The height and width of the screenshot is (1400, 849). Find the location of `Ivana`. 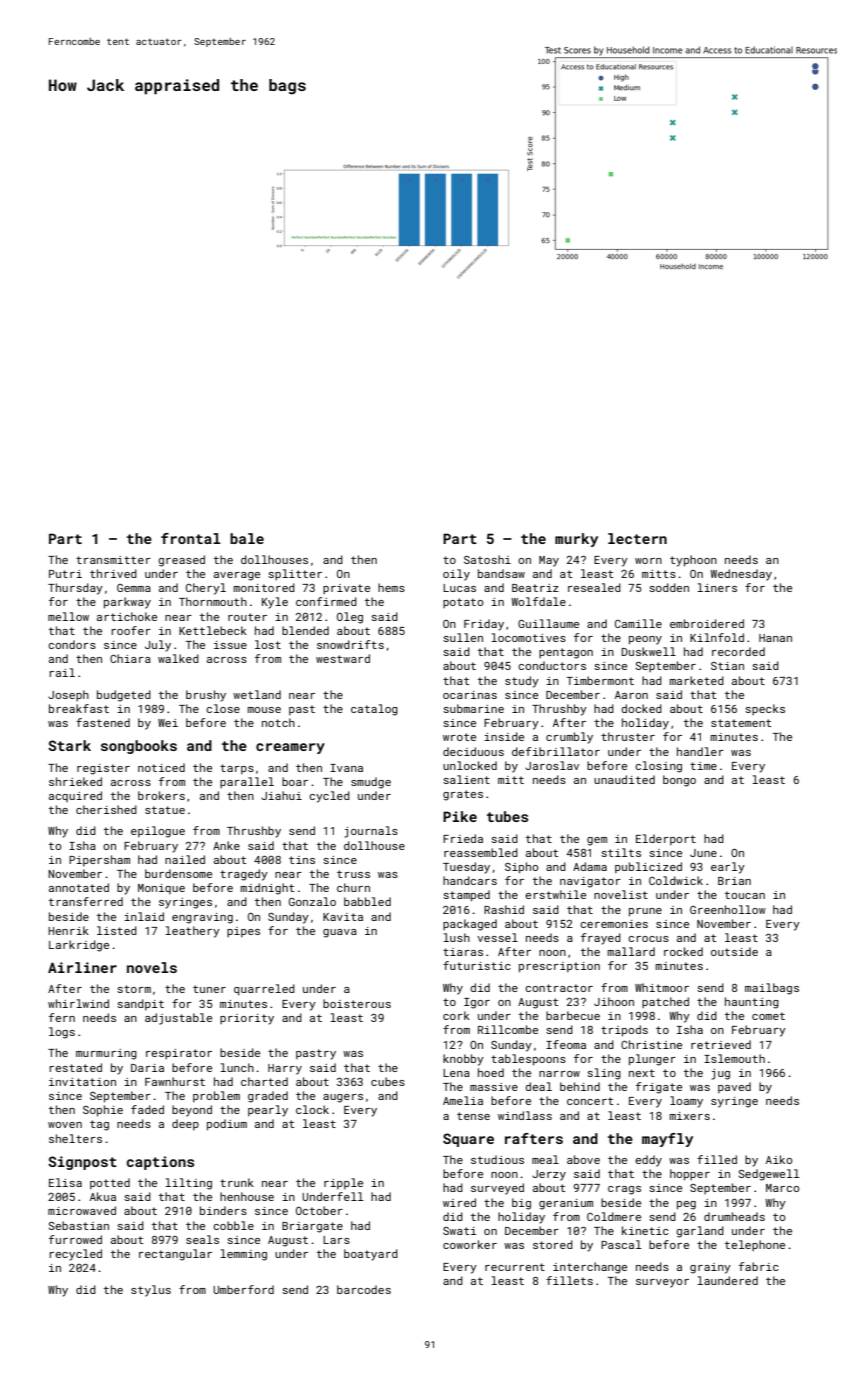

Ivana is located at coordinates (346, 768).
